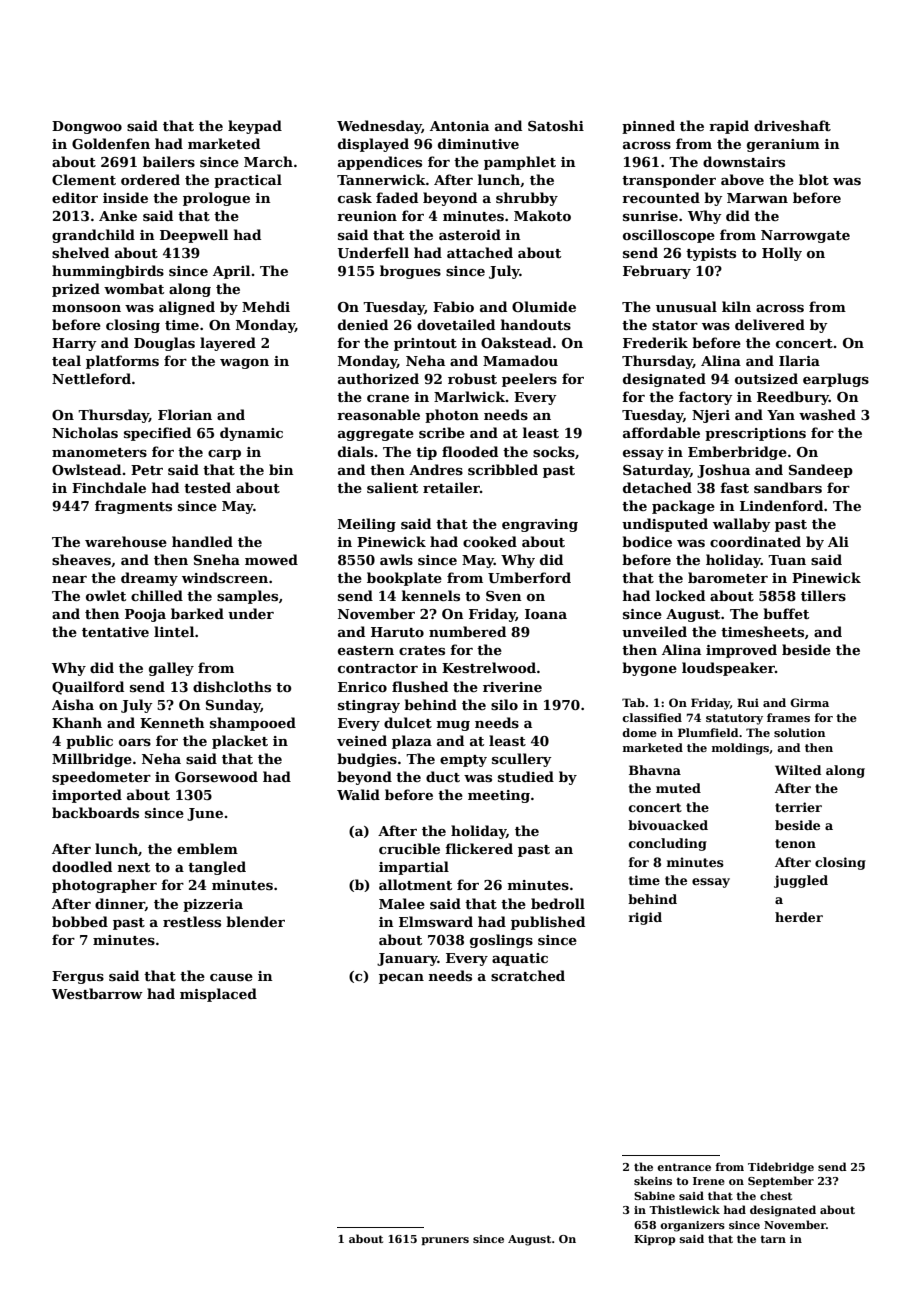  I want to click on Kiprop, so click(654, 1240).
